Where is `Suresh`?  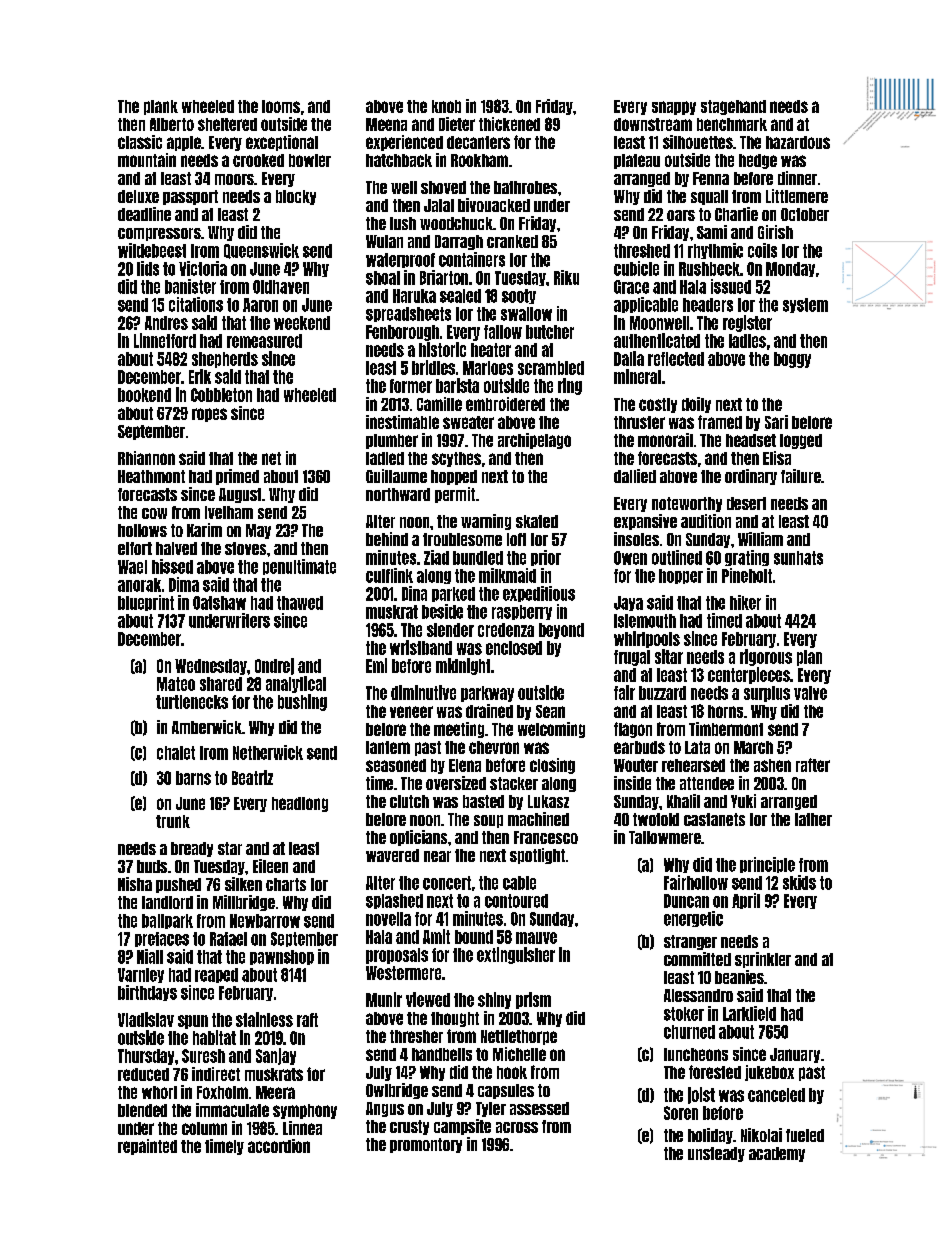
Suresh is located at coordinates (203, 1056).
